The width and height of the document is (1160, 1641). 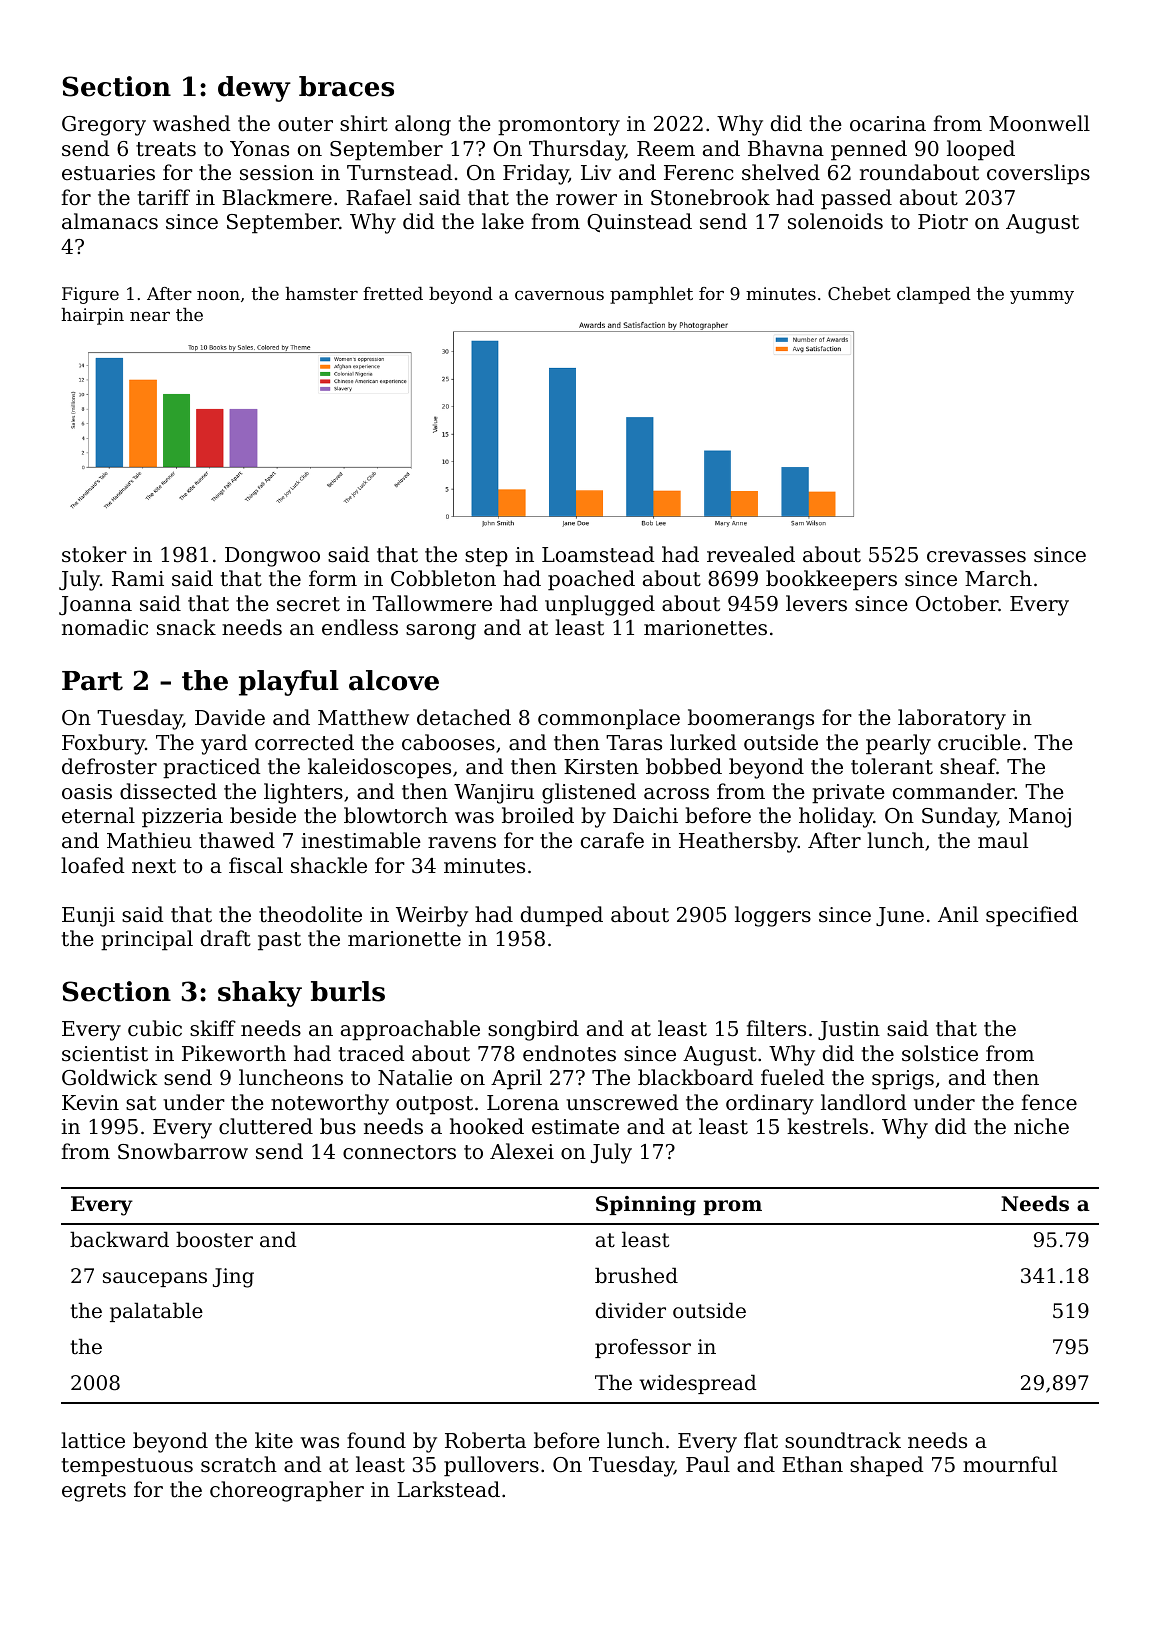 I want to click on outpost, so click(x=434, y=1105).
